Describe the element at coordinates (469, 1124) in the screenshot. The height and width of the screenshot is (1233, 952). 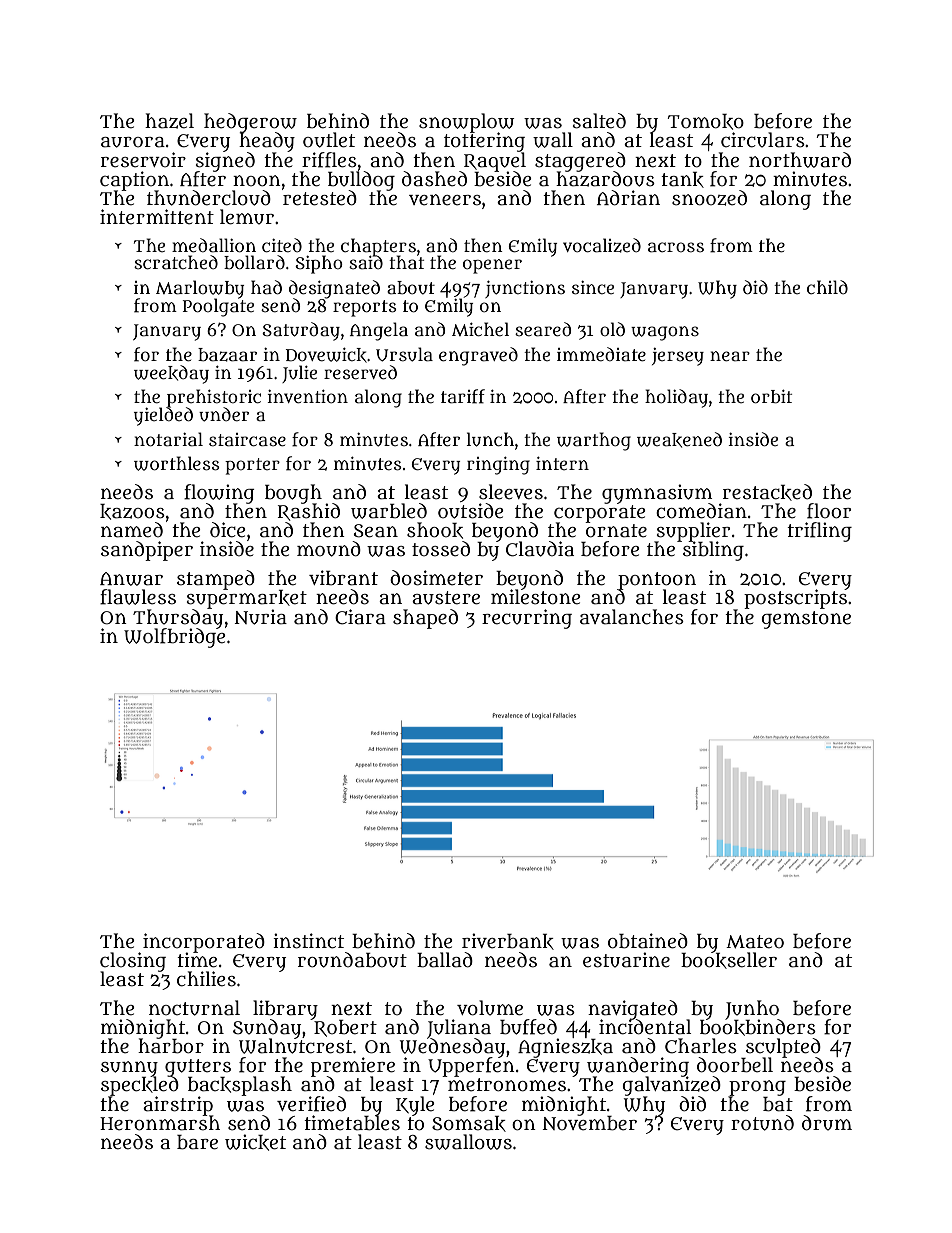
I see `Somsak` at that location.
